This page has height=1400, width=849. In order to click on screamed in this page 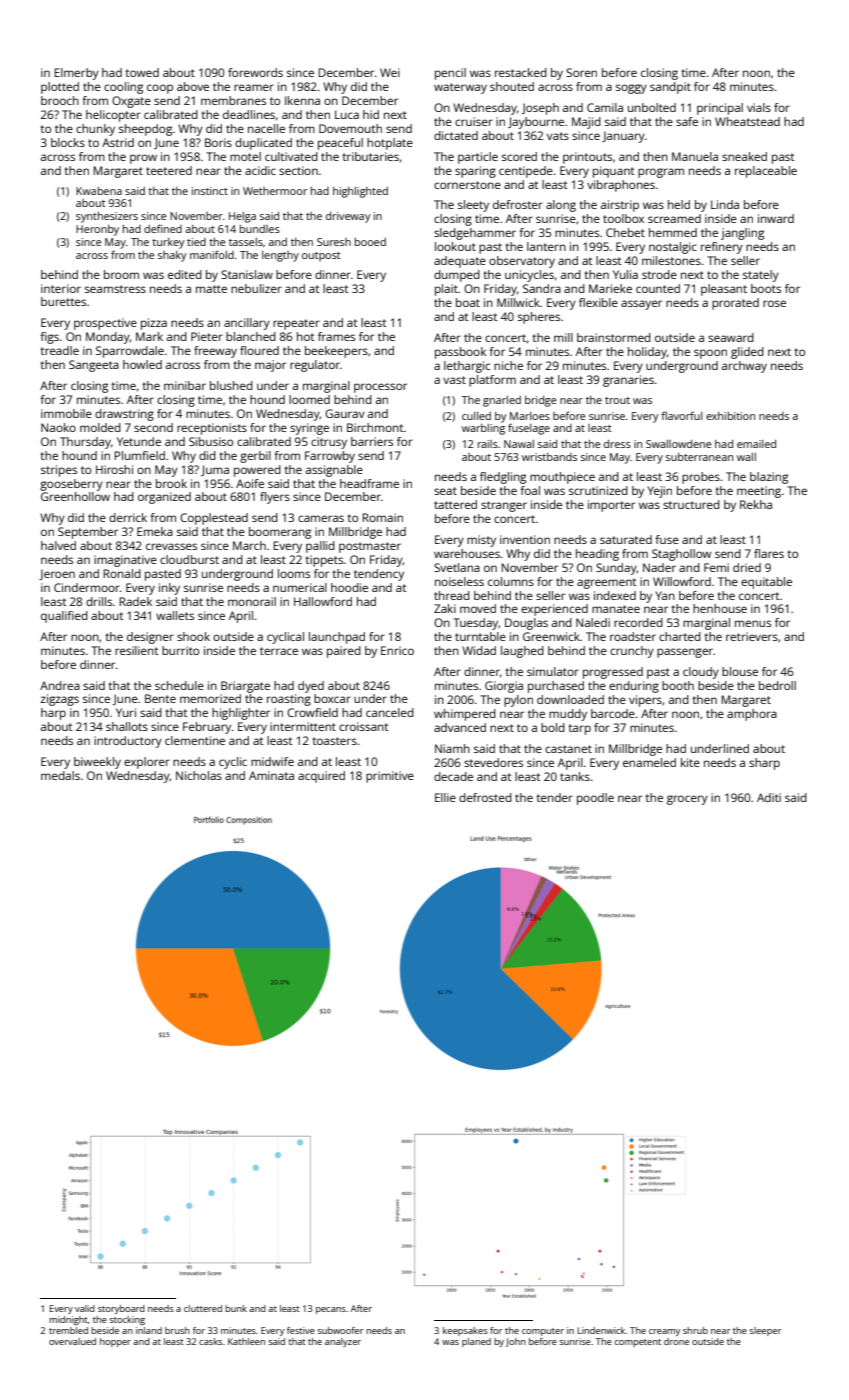, I will do `click(674, 218)`.
